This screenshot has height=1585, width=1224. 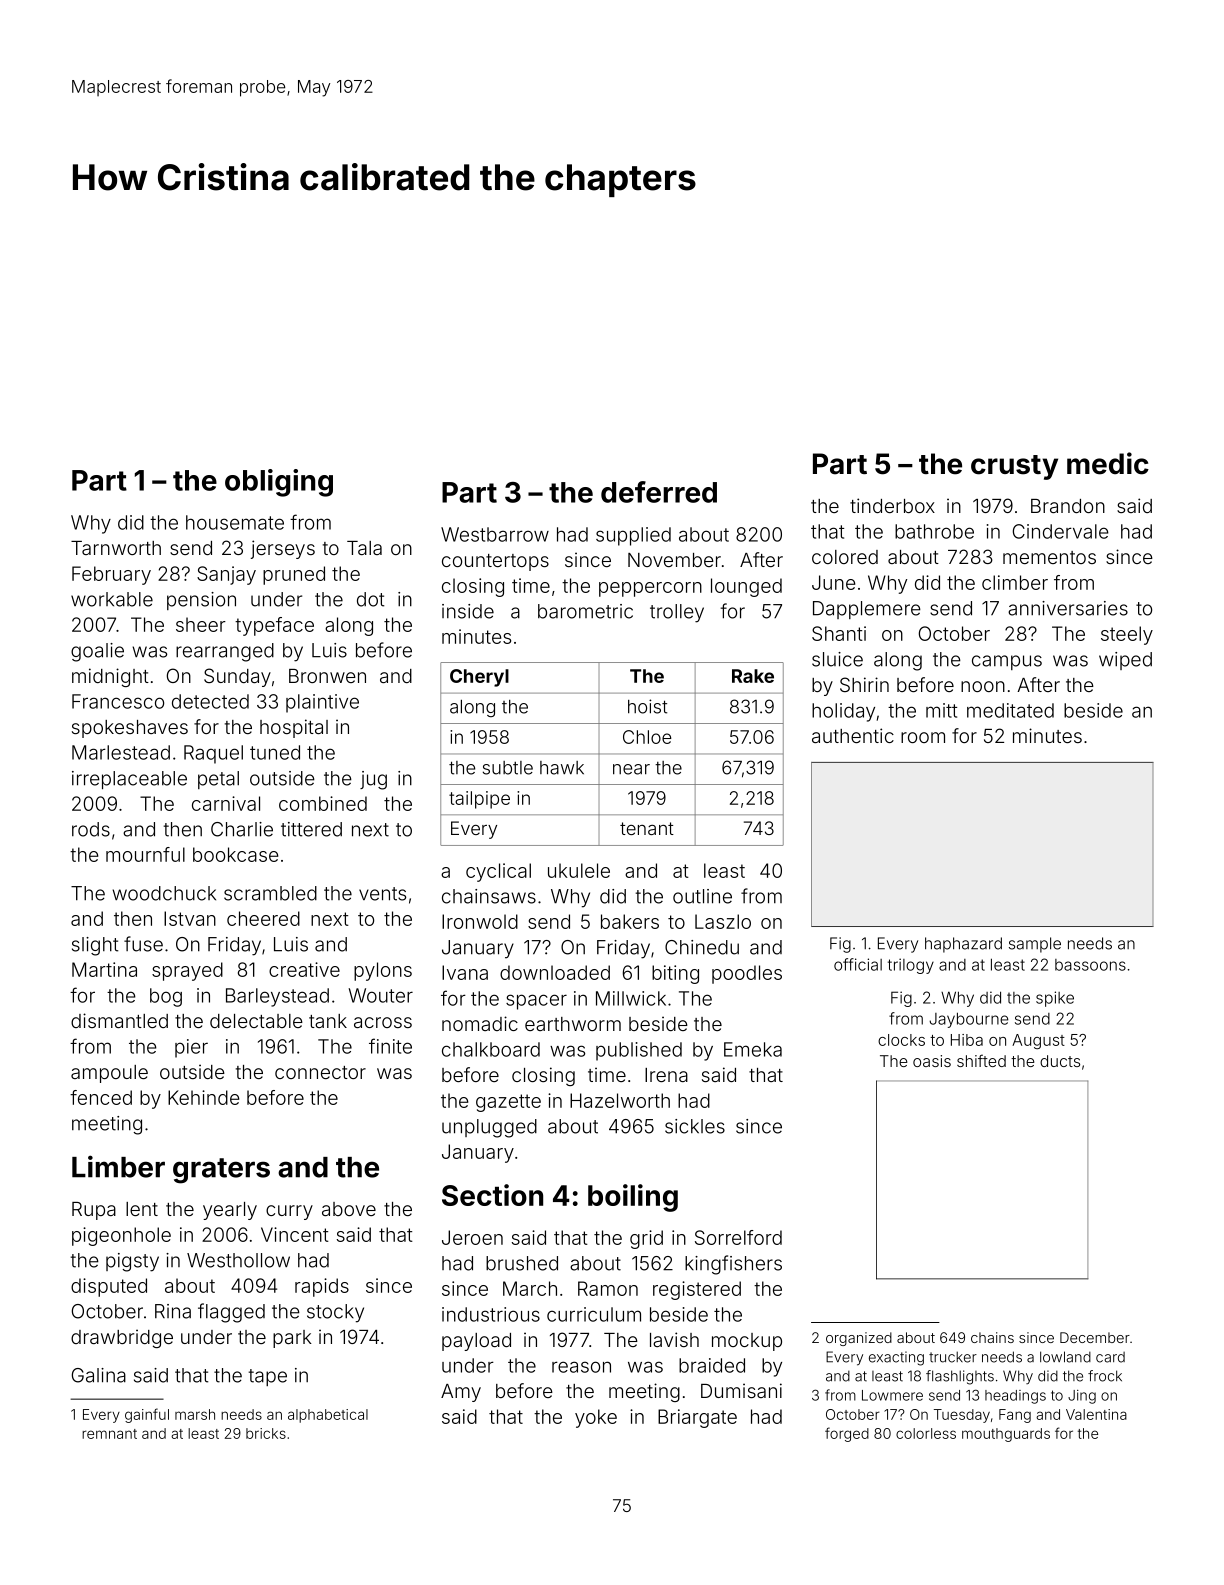 I want to click on Sorrelford, so click(x=738, y=1237).
